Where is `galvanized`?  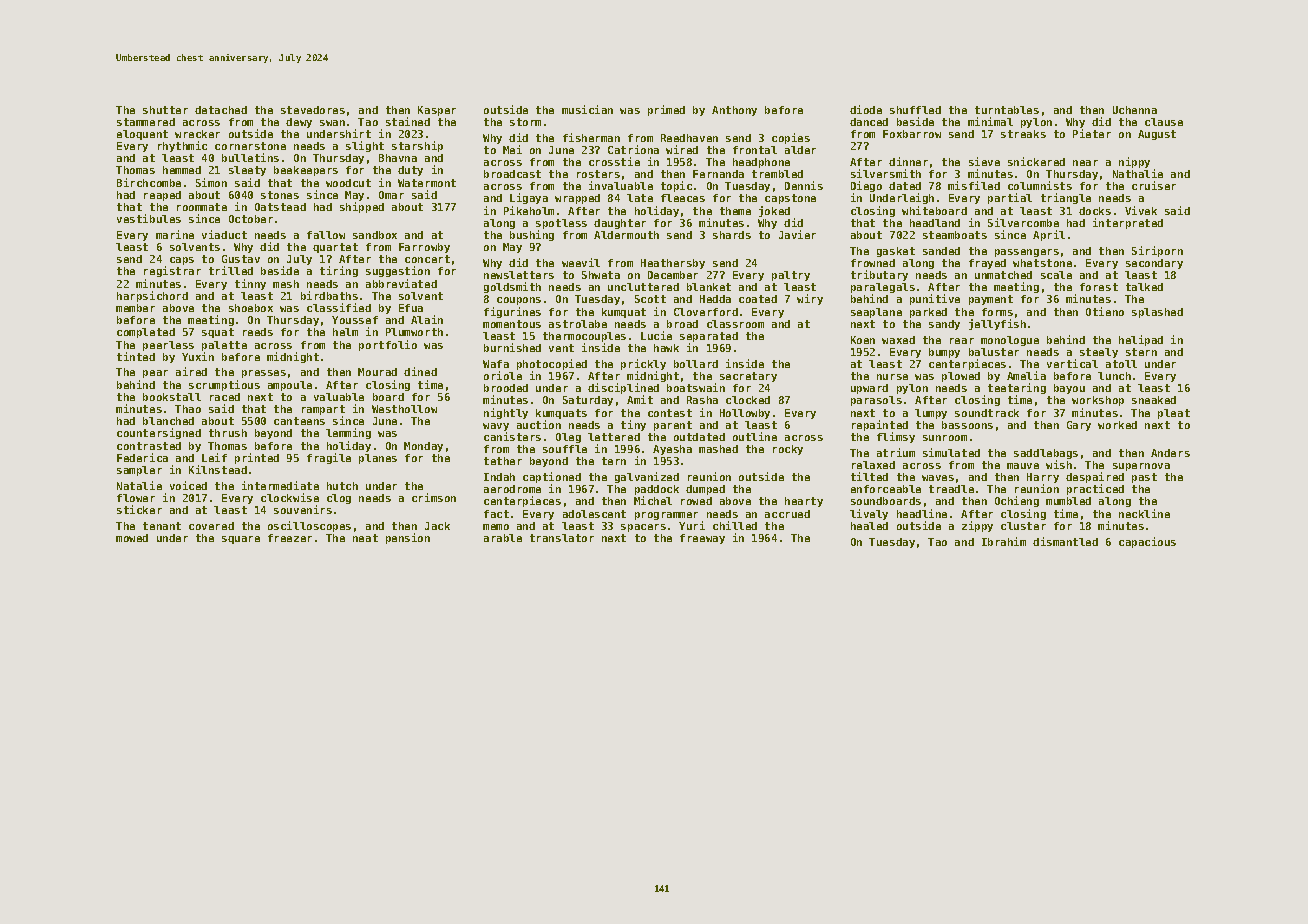 galvanized is located at coordinates (647, 477).
